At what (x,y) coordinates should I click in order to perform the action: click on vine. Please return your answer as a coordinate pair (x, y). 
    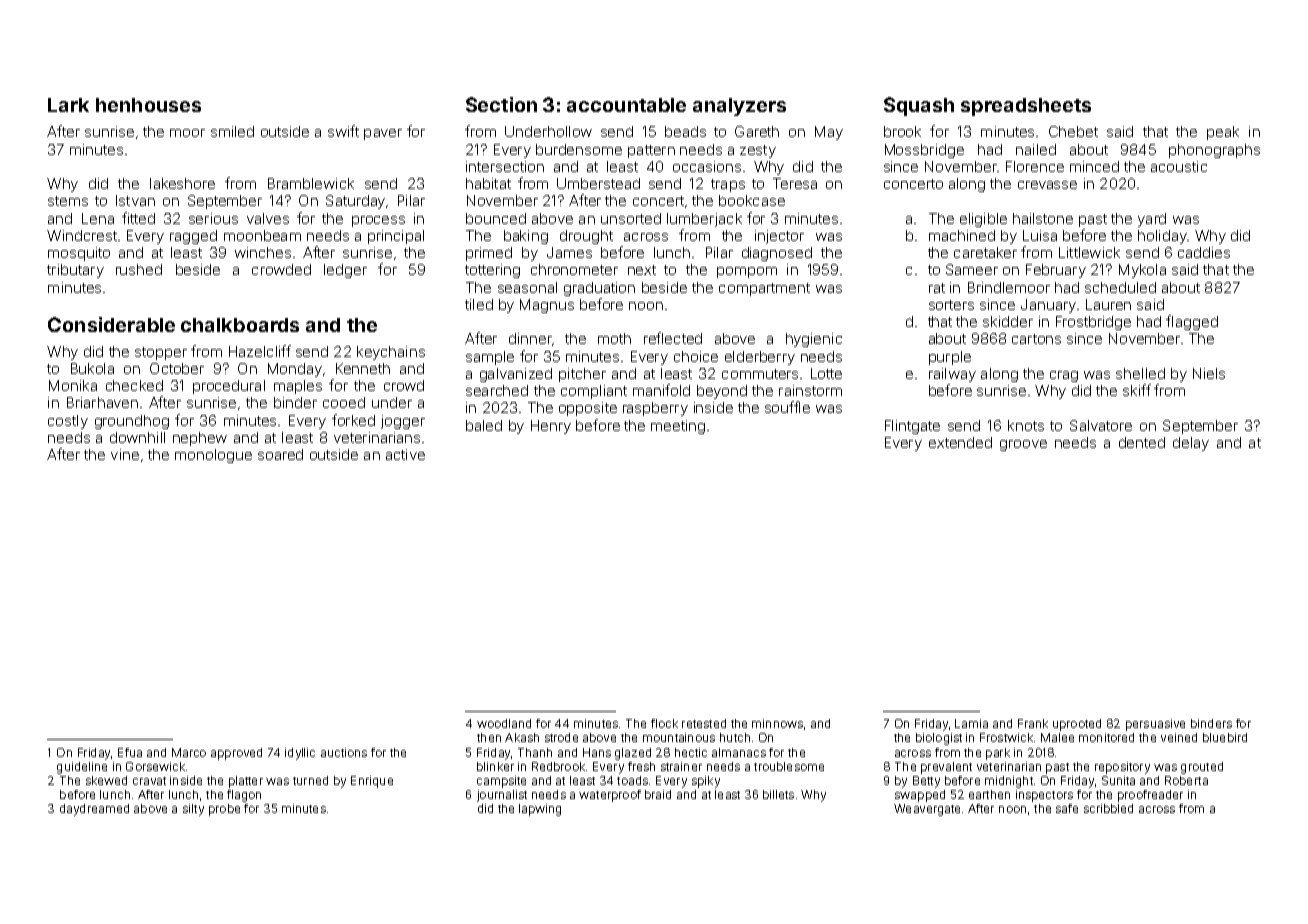
    Looking at the image, I should click on (125, 454).
